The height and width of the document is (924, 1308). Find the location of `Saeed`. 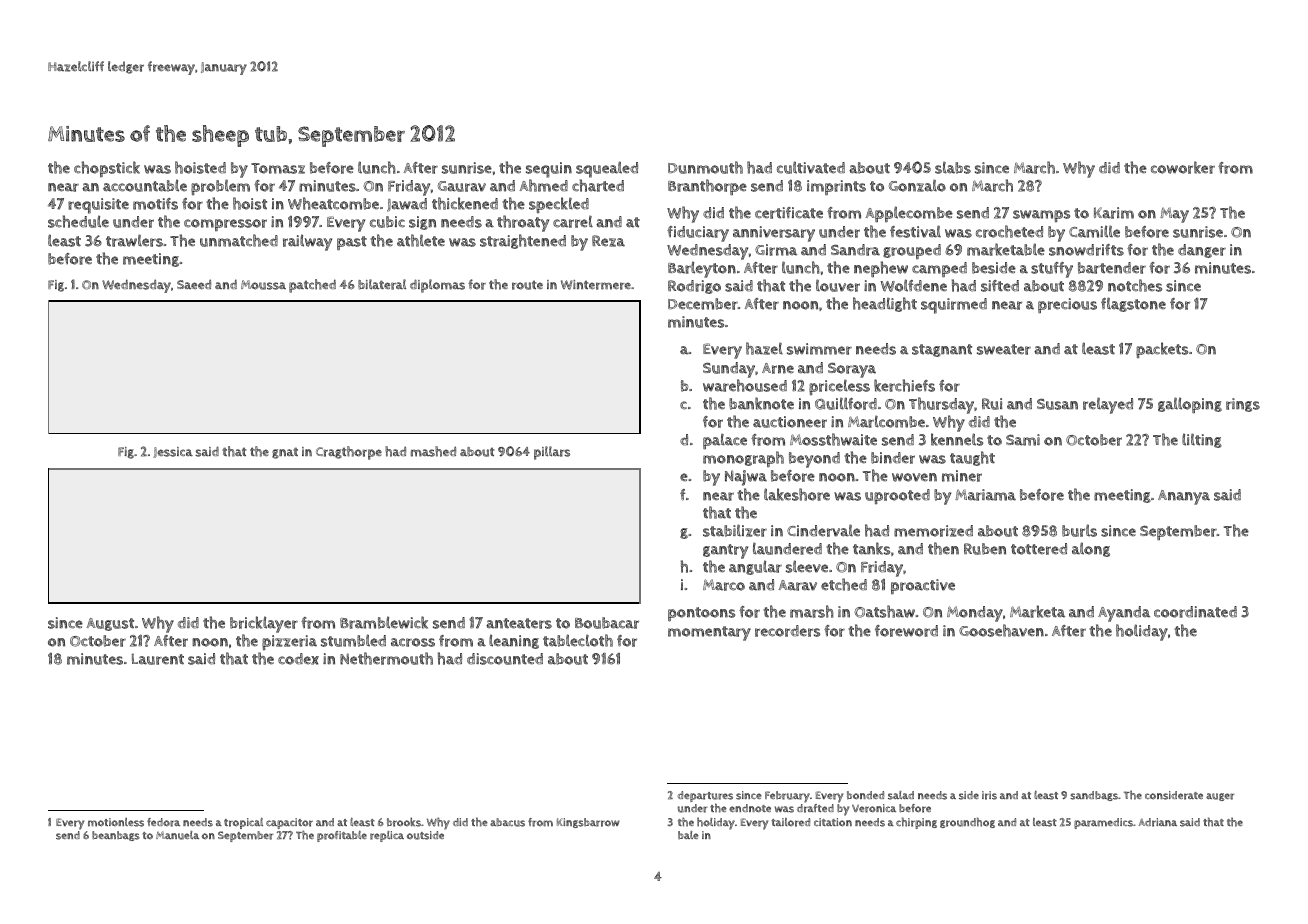

Saeed is located at coordinates (194, 284).
